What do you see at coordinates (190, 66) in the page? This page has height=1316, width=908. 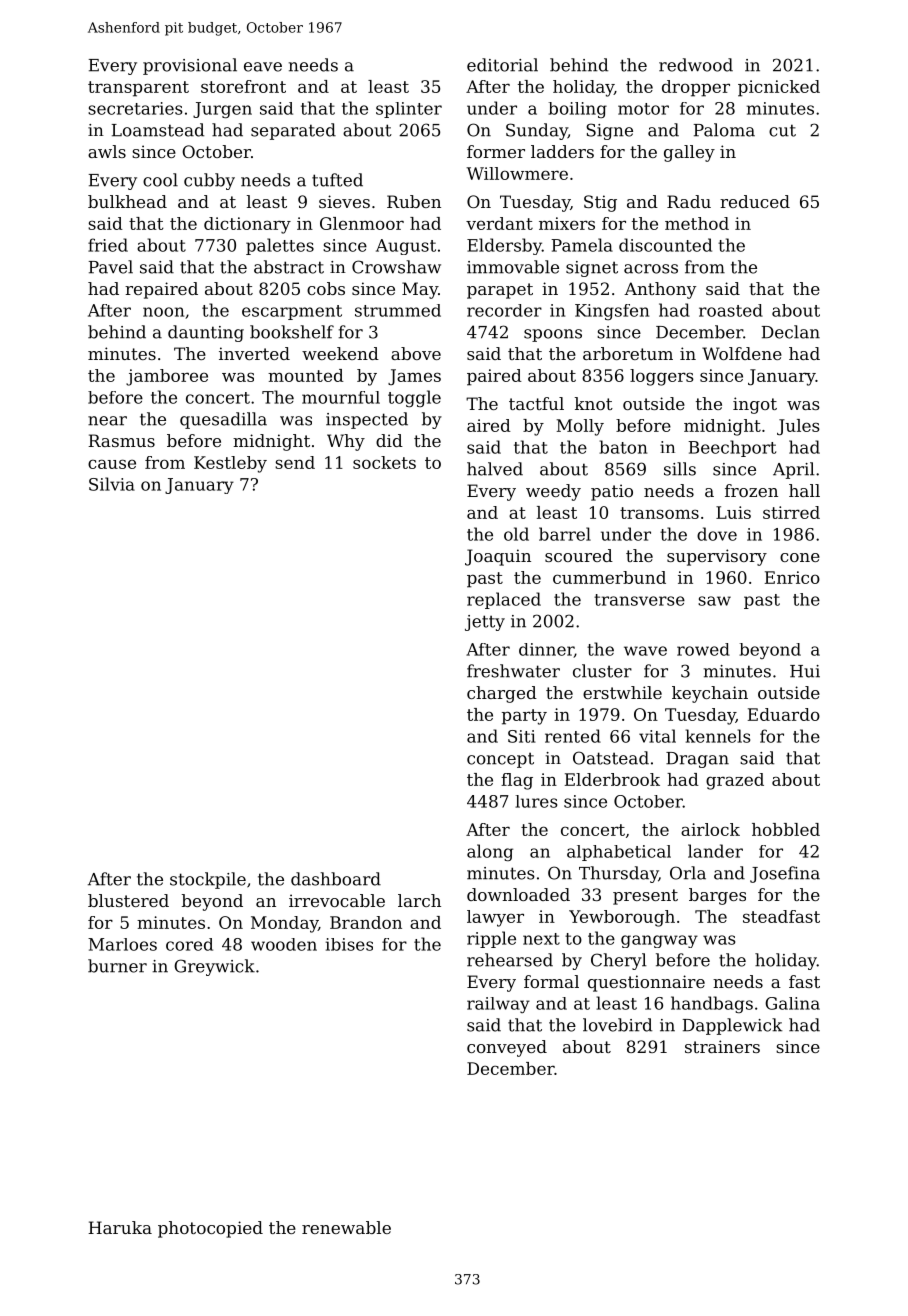 I see `provisional` at bounding box center [190, 66].
